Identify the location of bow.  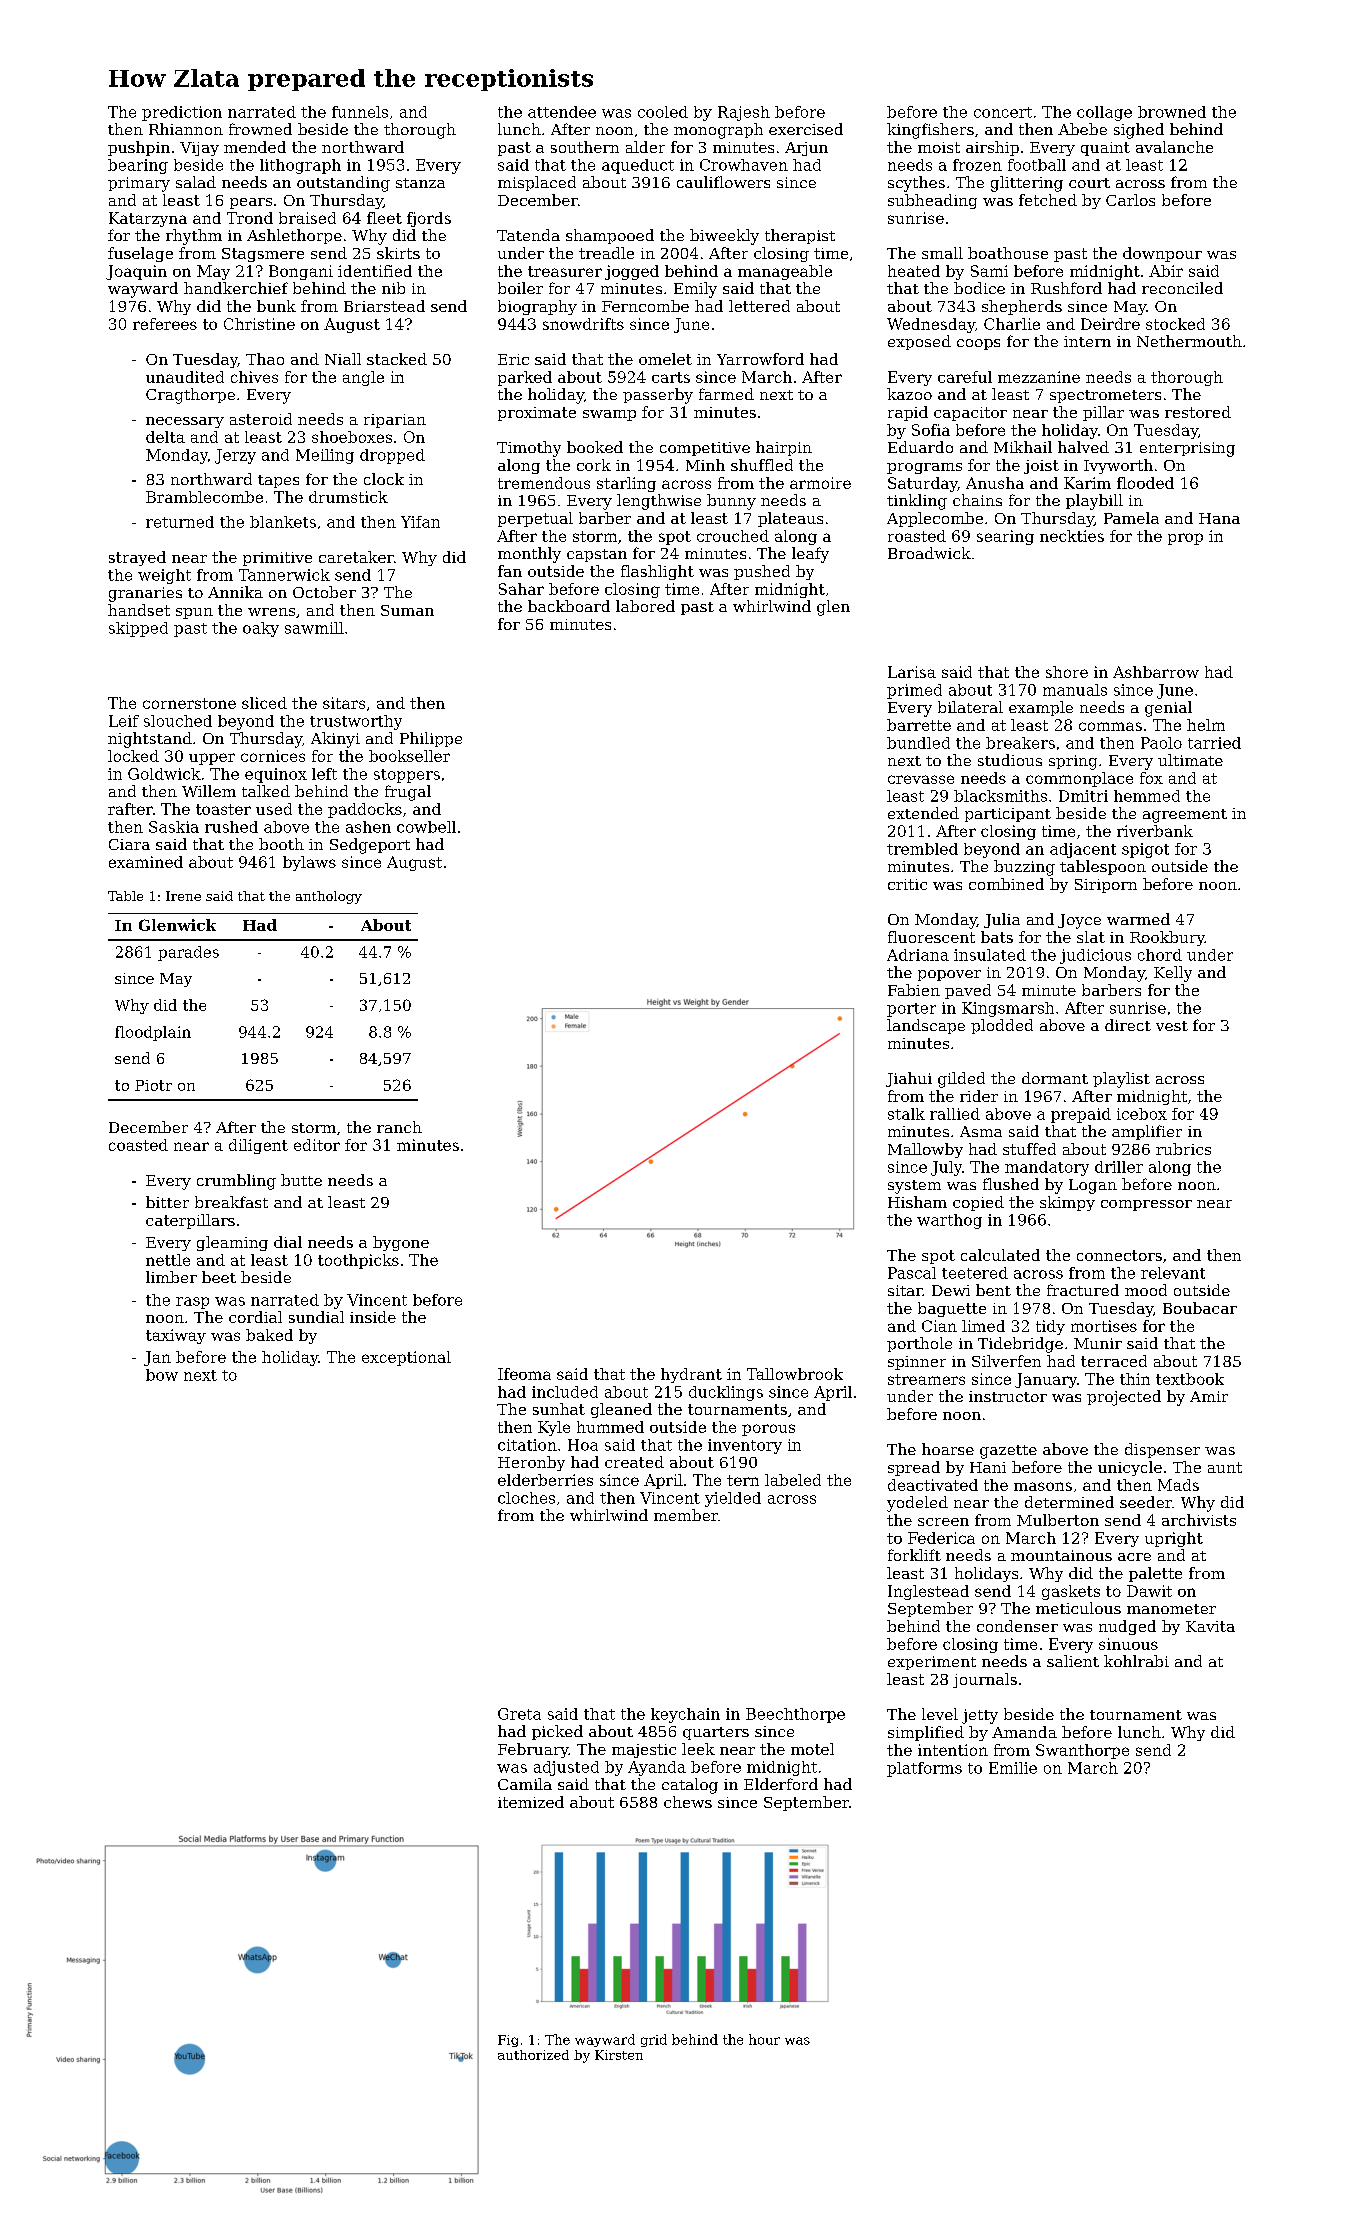
(162, 1375).
